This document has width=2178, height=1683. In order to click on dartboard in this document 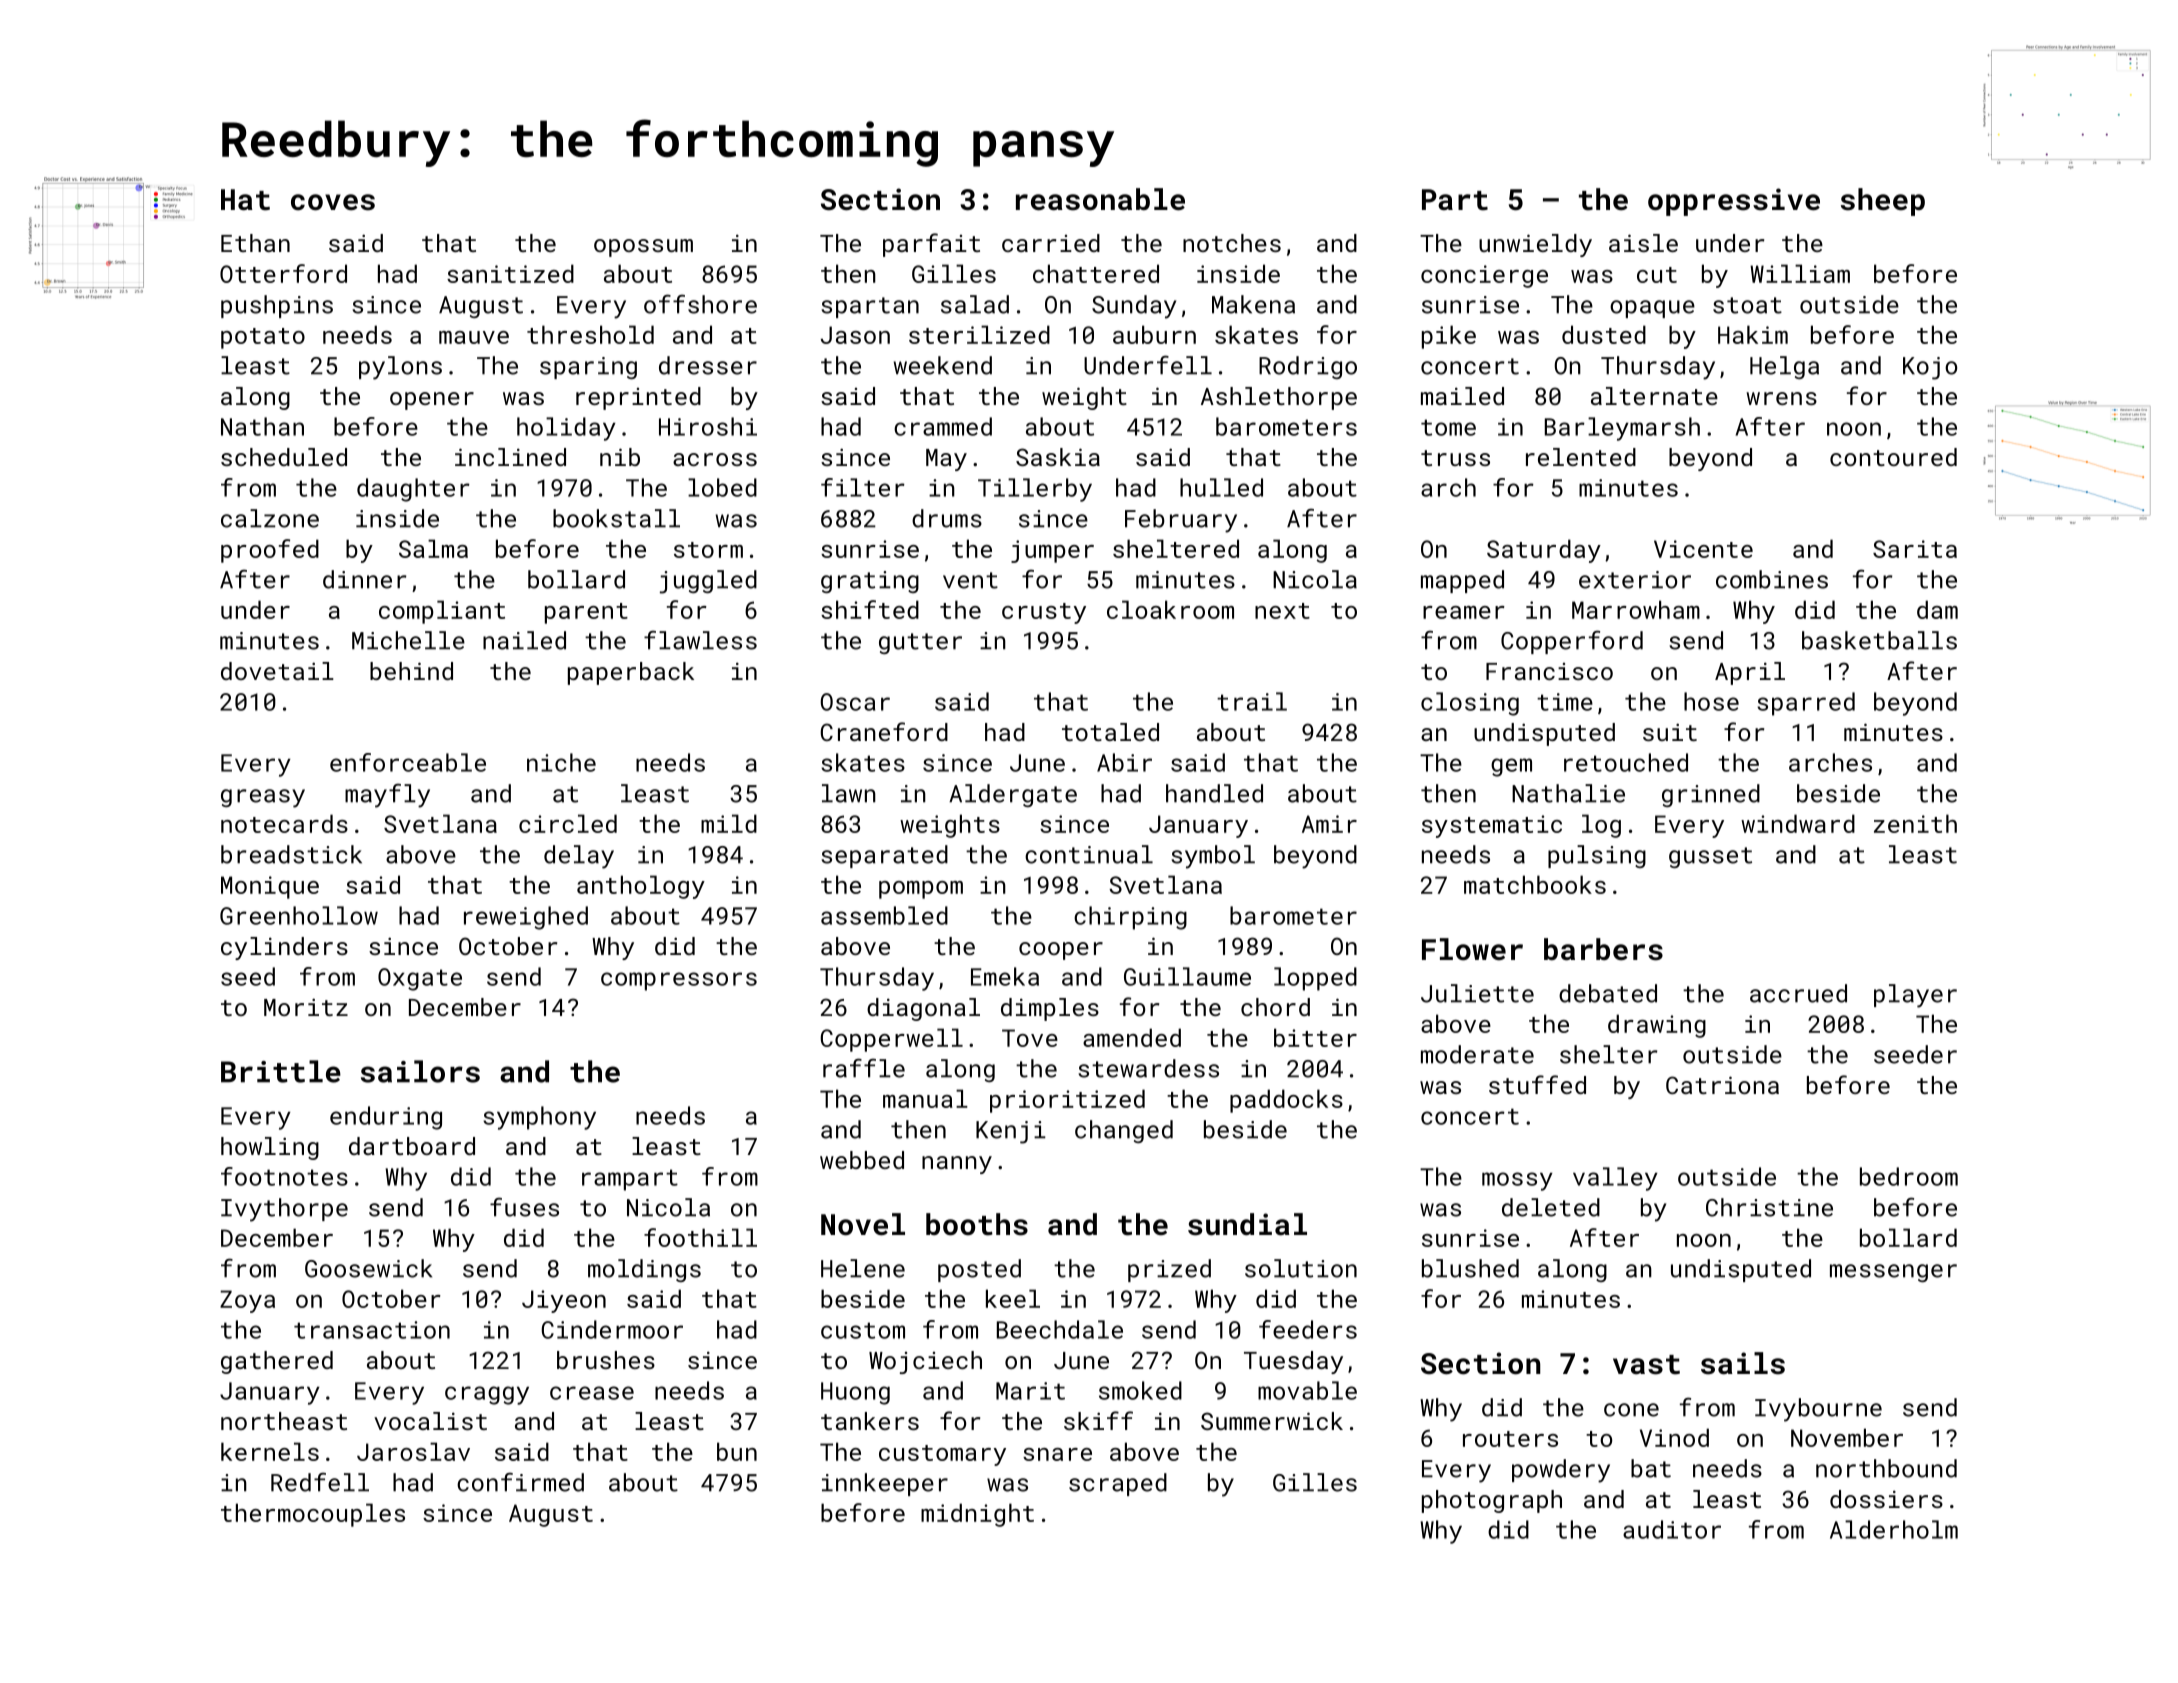, I will do `click(412, 1146)`.
